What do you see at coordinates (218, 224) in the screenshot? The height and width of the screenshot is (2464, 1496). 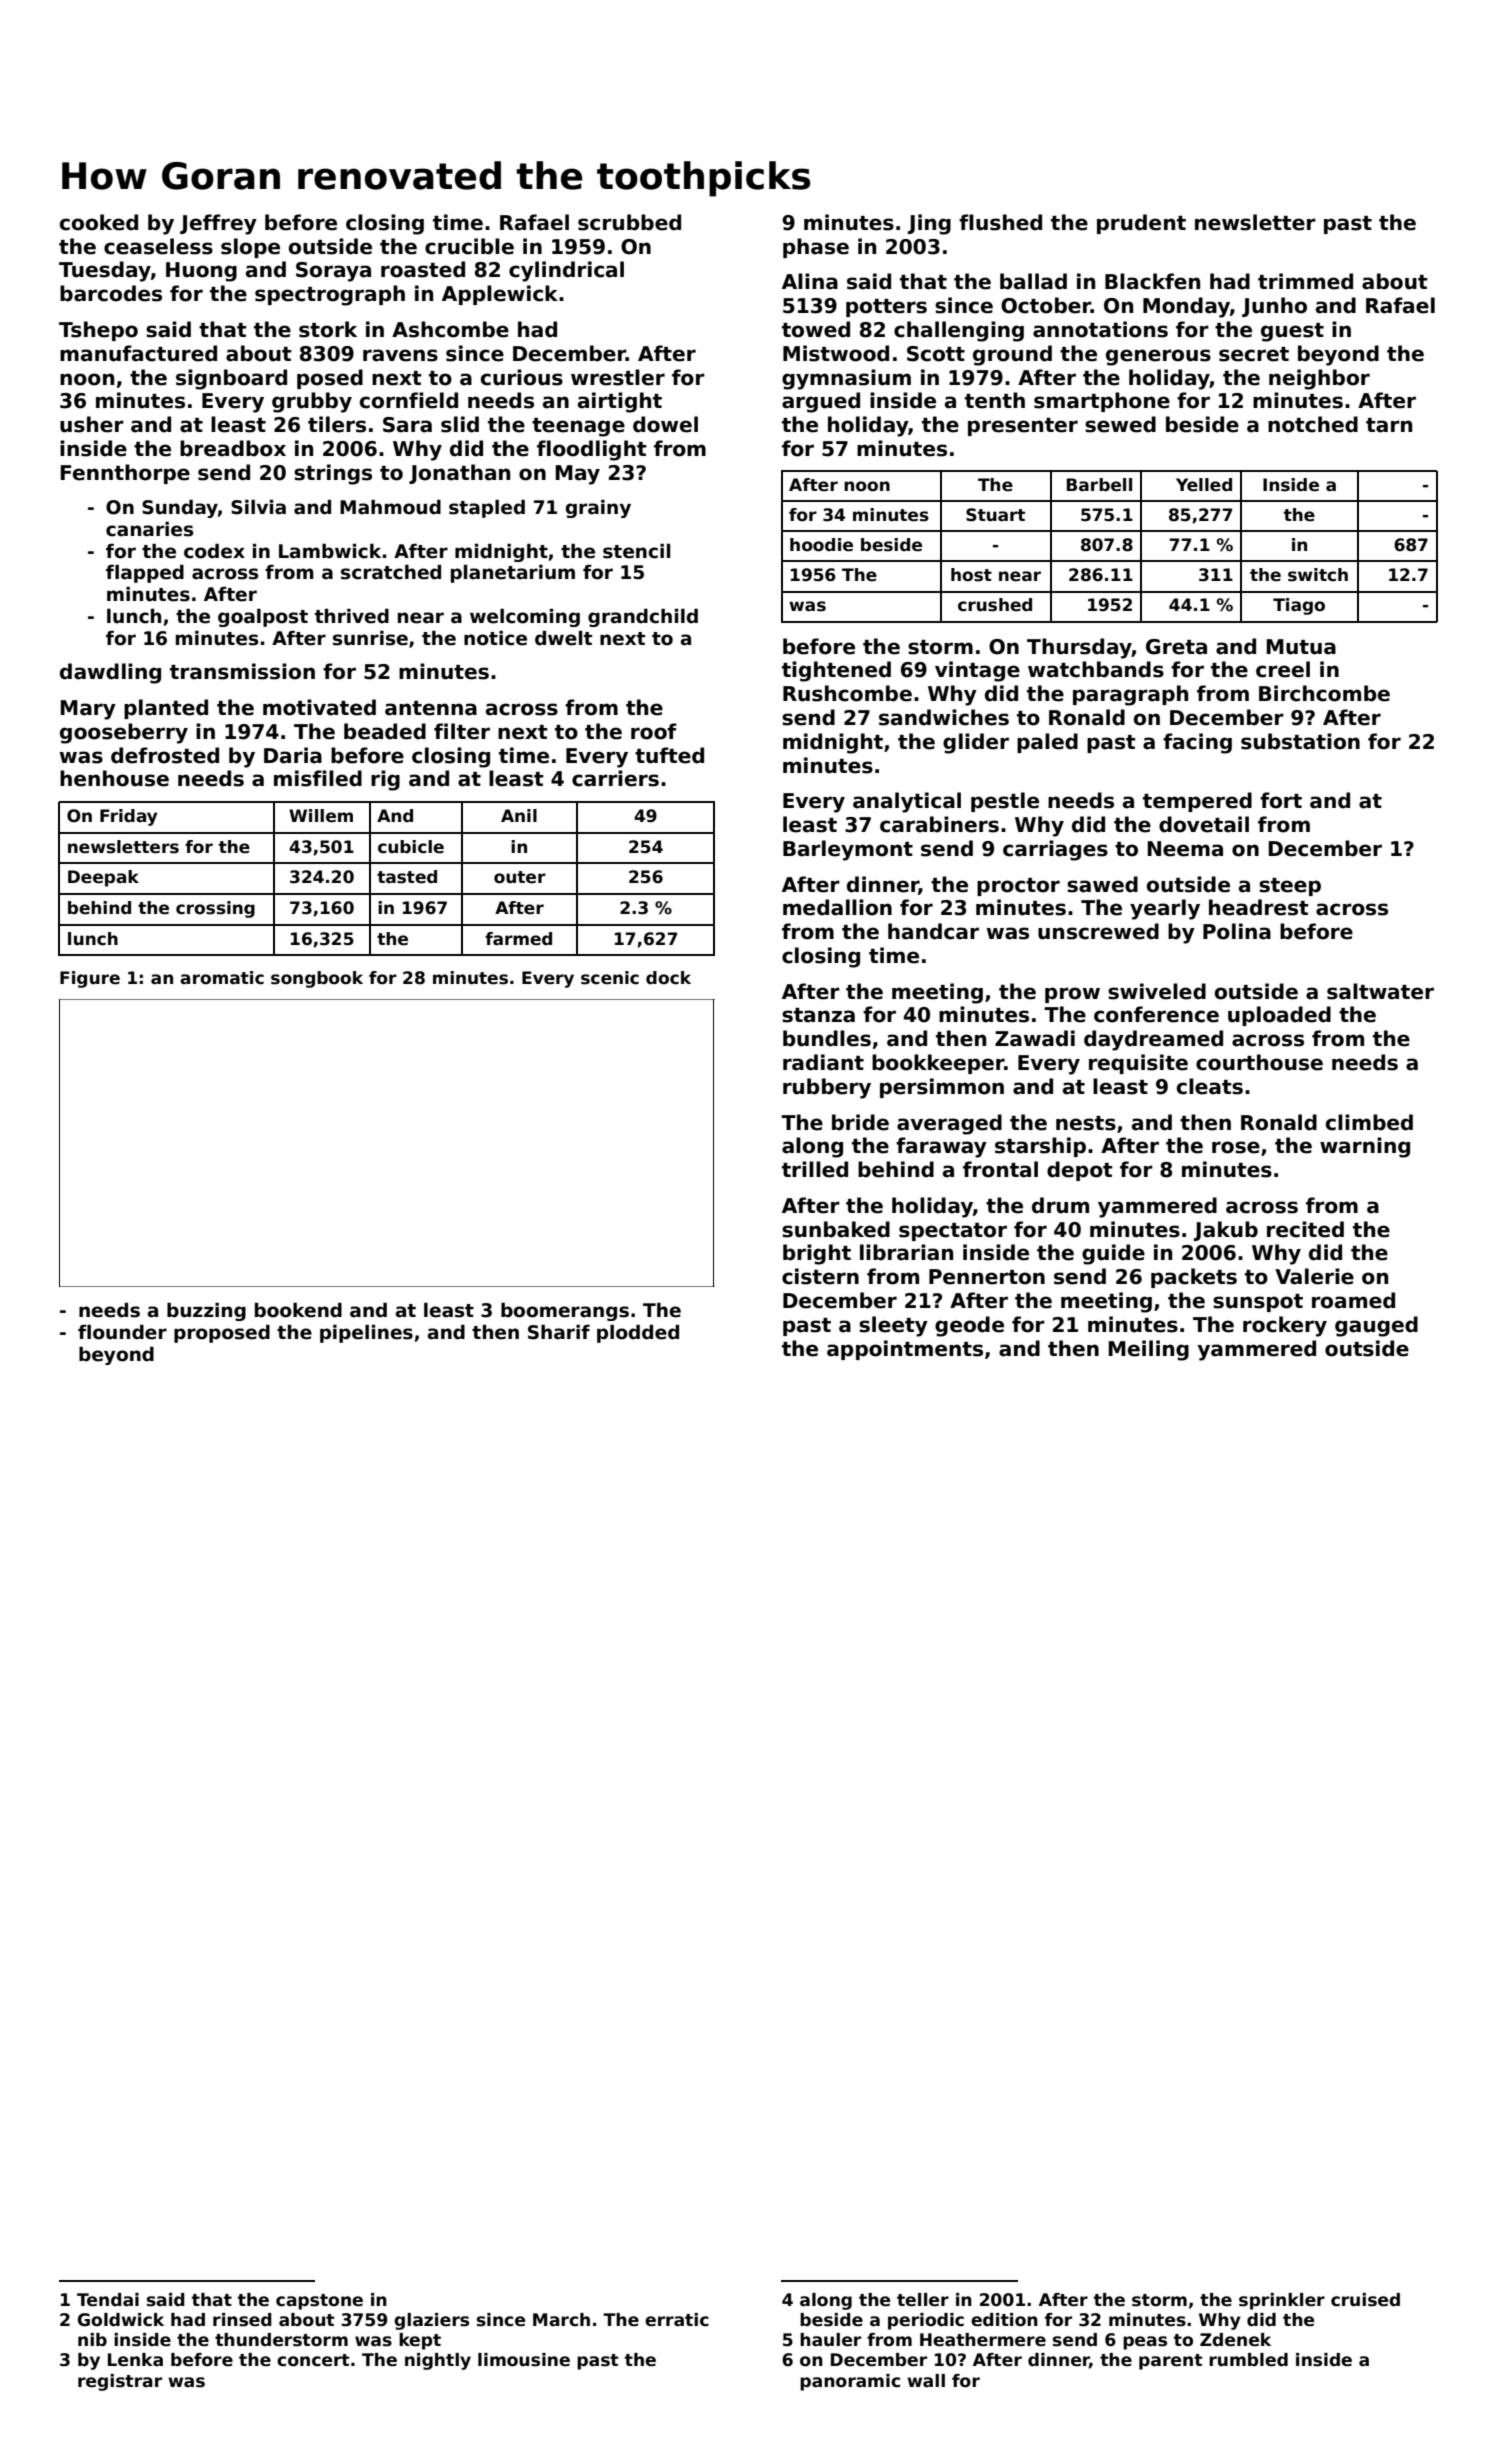 I see `Jeffrey` at bounding box center [218, 224].
